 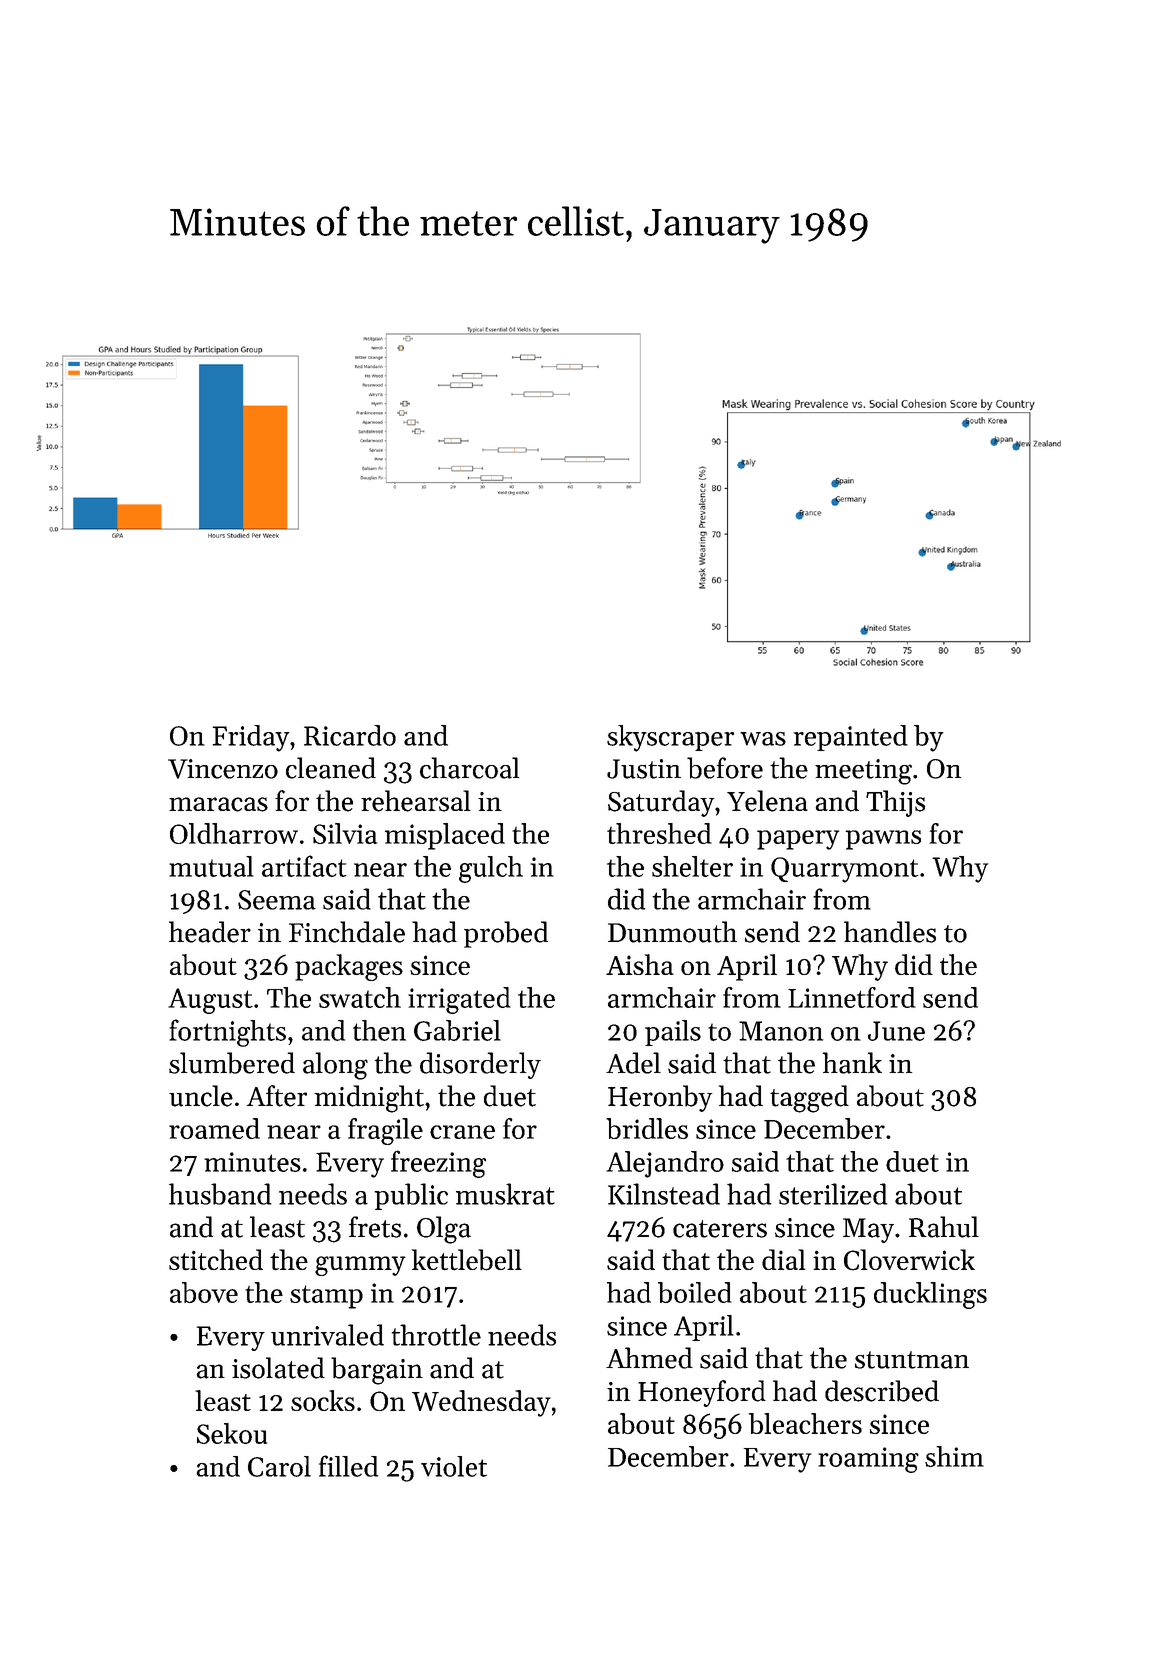 I want to click on maracas, so click(x=218, y=804).
